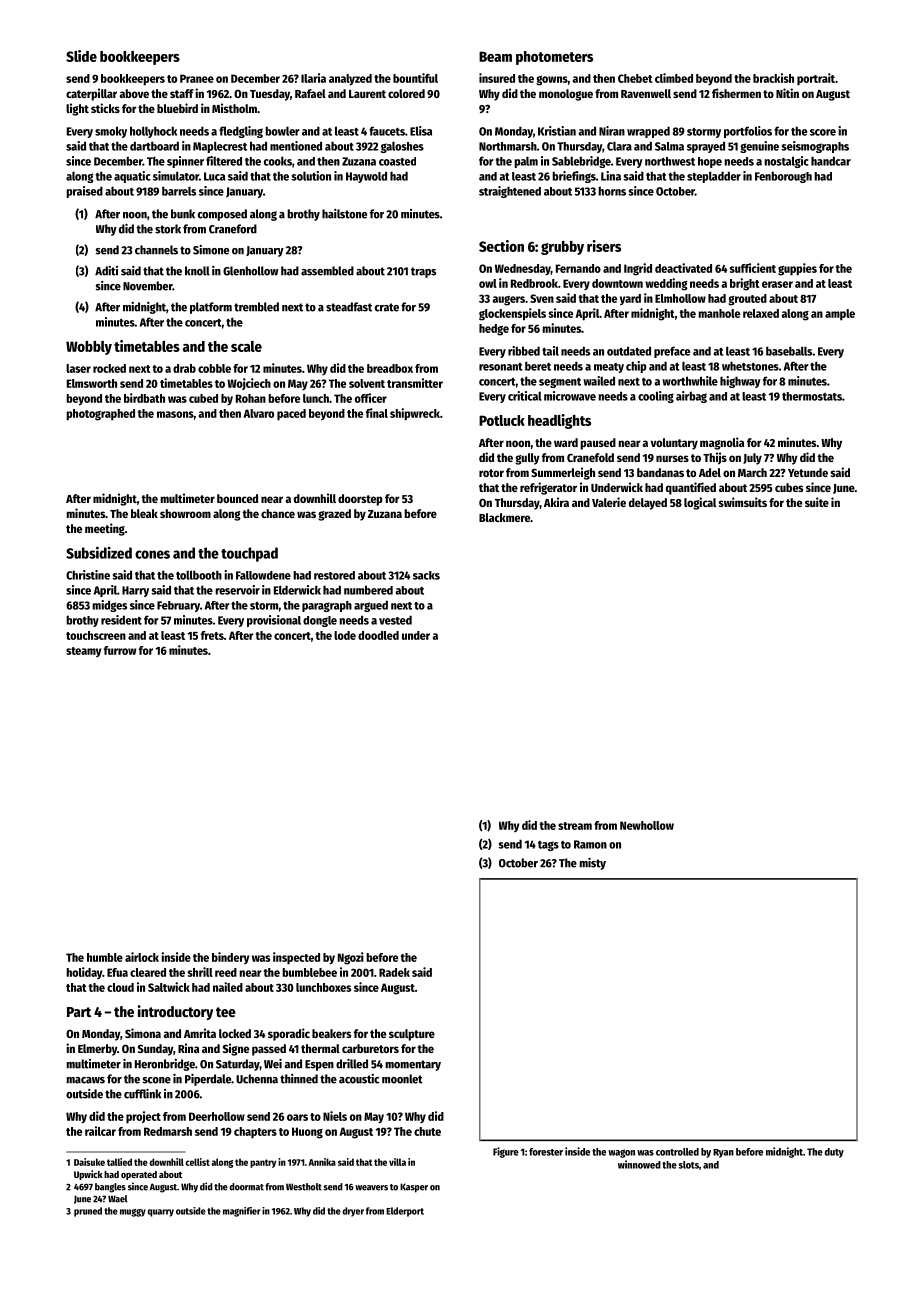 This screenshot has width=924, height=1308. Describe the element at coordinates (575, 826) in the screenshot. I see `stream` at that location.
